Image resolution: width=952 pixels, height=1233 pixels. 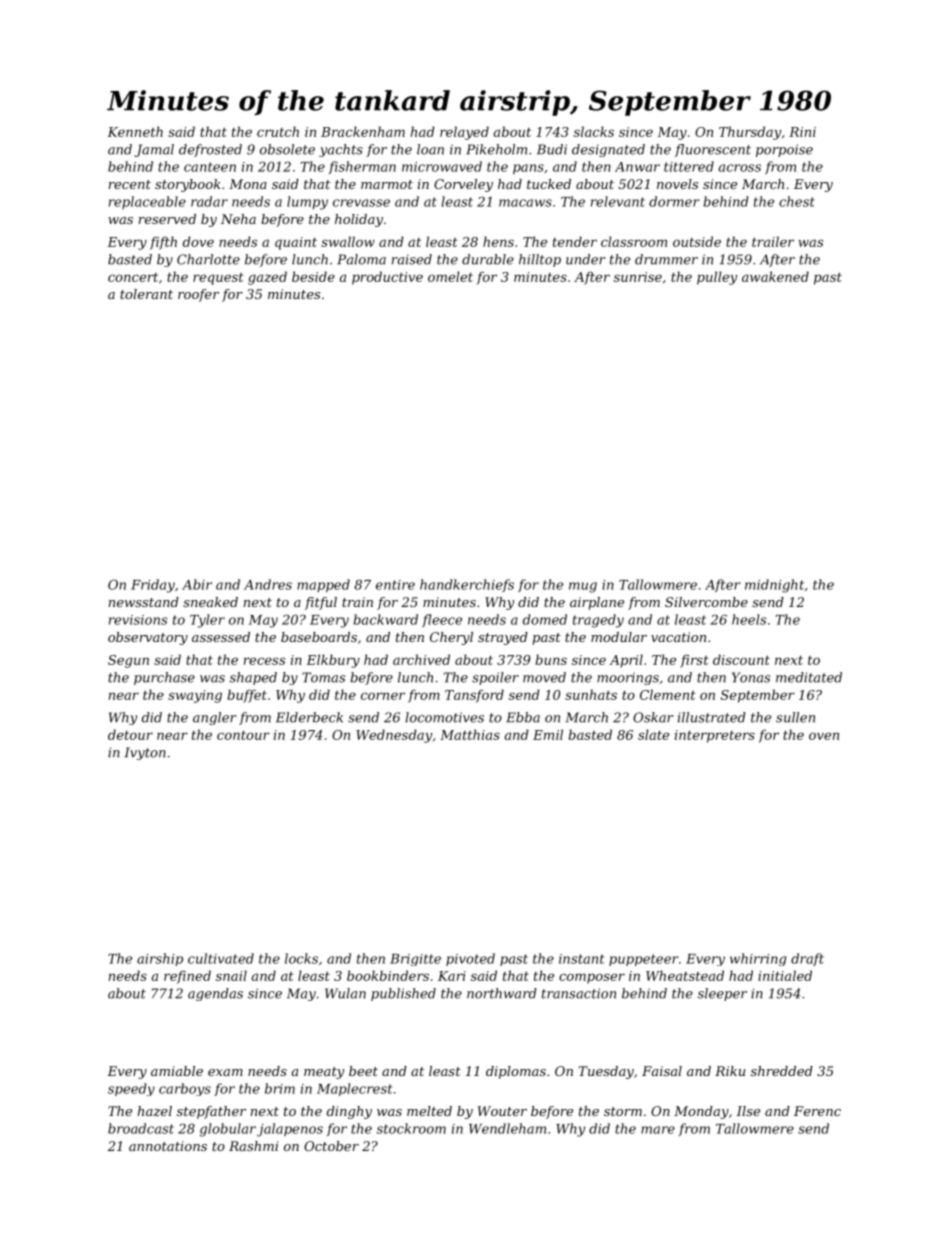 I want to click on interpreters, so click(x=715, y=736).
